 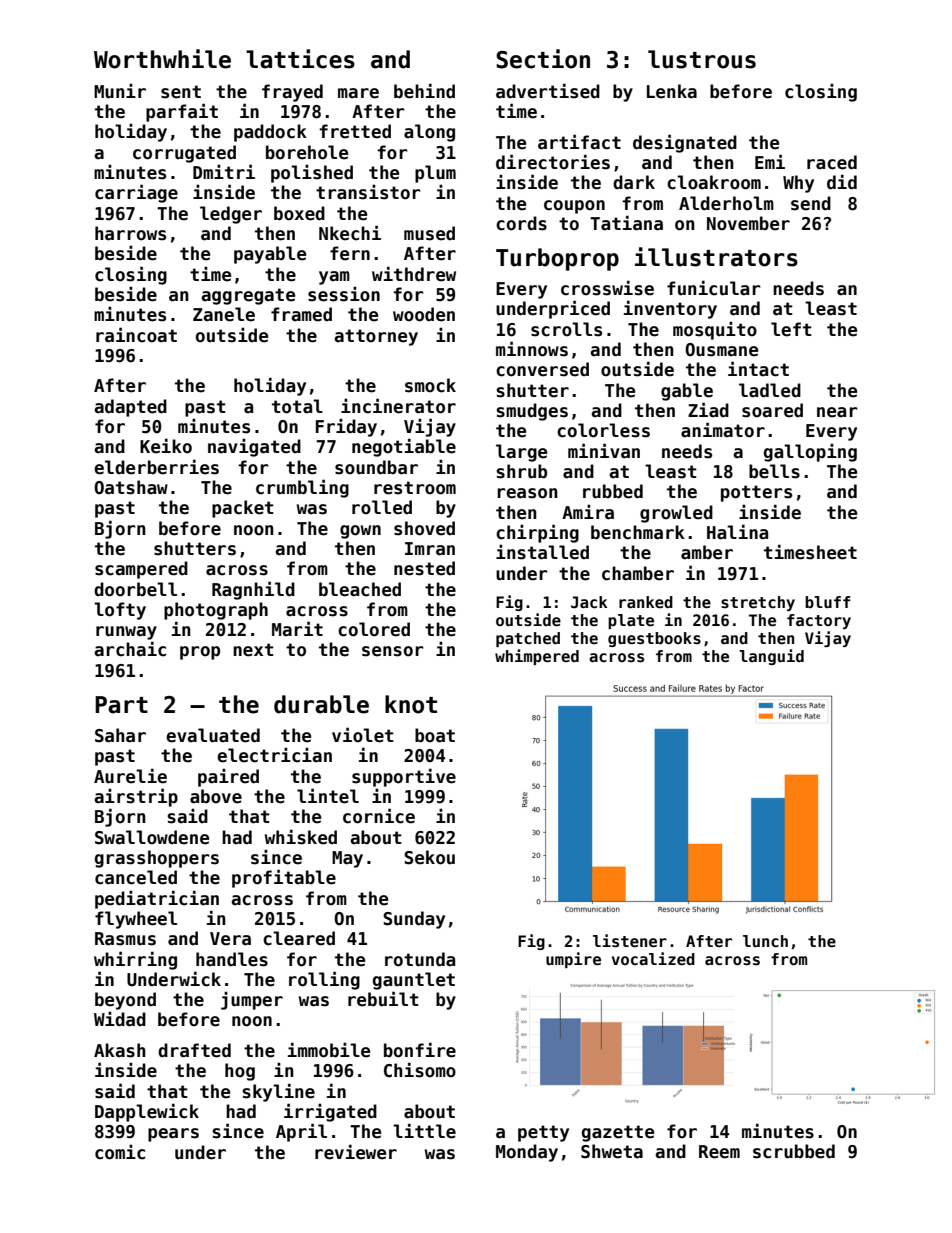 What do you see at coordinates (828, 602) in the screenshot?
I see `bluff` at bounding box center [828, 602].
